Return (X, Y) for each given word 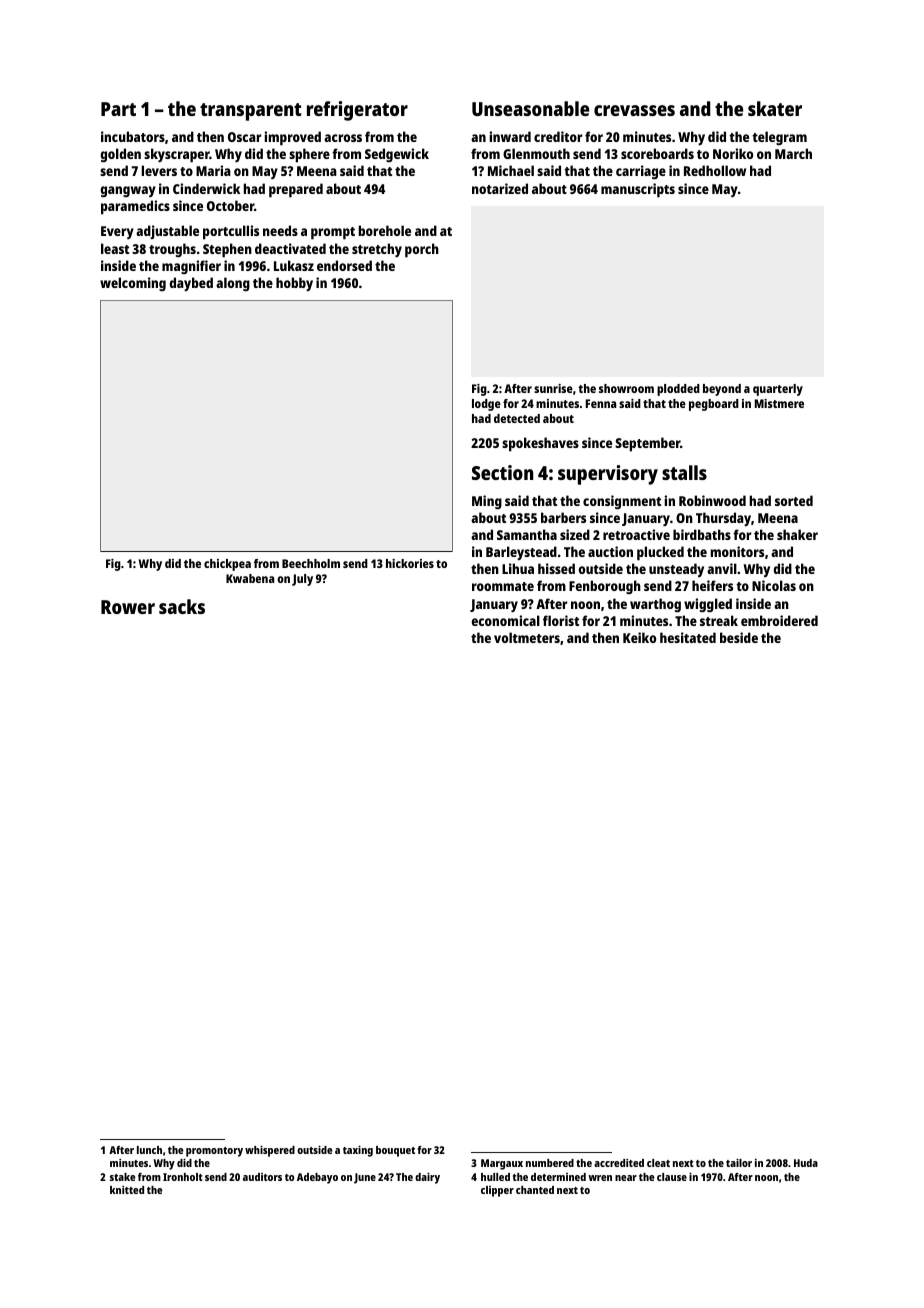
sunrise (553, 388)
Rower (128, 607)
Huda (806, 1163)
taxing (358, 1151)
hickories (410, 563)
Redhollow (715, 170)
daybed (191, 284)
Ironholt (183, 1177)
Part (118, 109)
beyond (722, 390)
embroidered (779, 620)
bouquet (395, 1151)
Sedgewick (397, 155)
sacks (182, 606)
